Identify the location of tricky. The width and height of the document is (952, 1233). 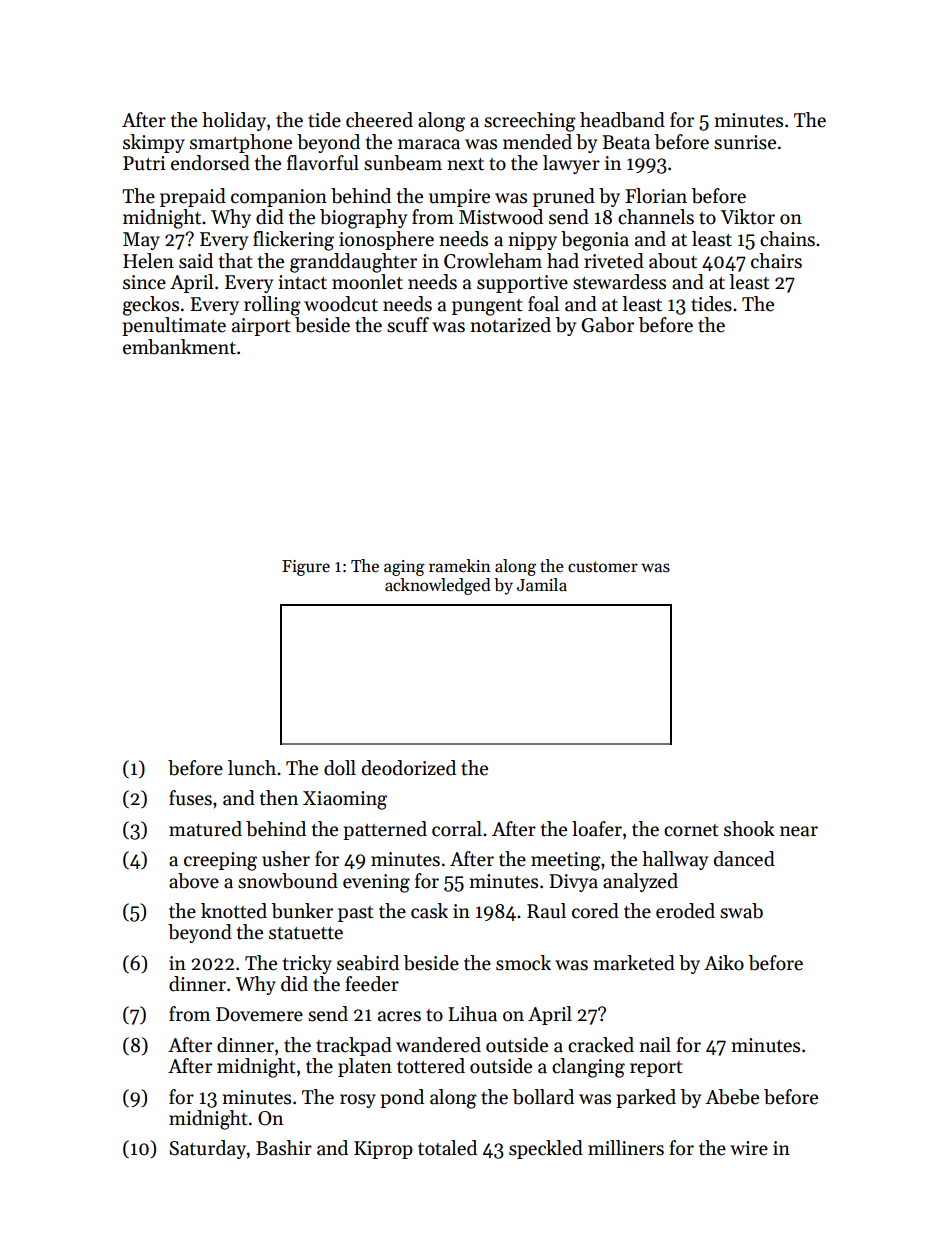
(307, 964).
